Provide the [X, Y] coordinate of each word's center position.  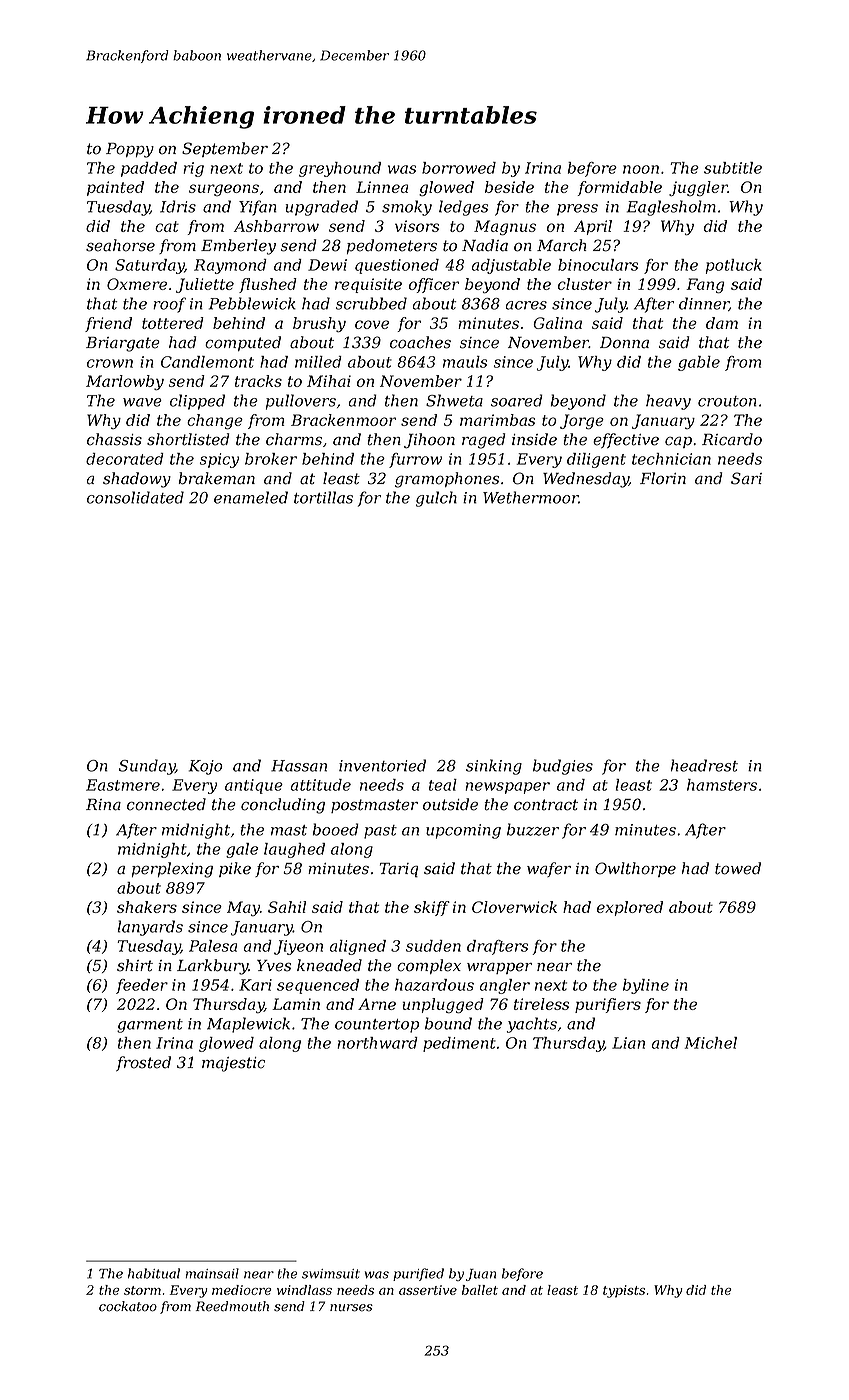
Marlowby [125, 382]
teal [443, 785]
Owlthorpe [635, 869]
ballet [480, 1290]
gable [699, 363]
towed [738, 868]
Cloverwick [514, 907]
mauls [465, 362]
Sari [746, 478]
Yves [274, 966]
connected [166, 804]
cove [372, 324]
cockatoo [128, 1306]
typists [624, 1291]
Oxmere [137, 284]
